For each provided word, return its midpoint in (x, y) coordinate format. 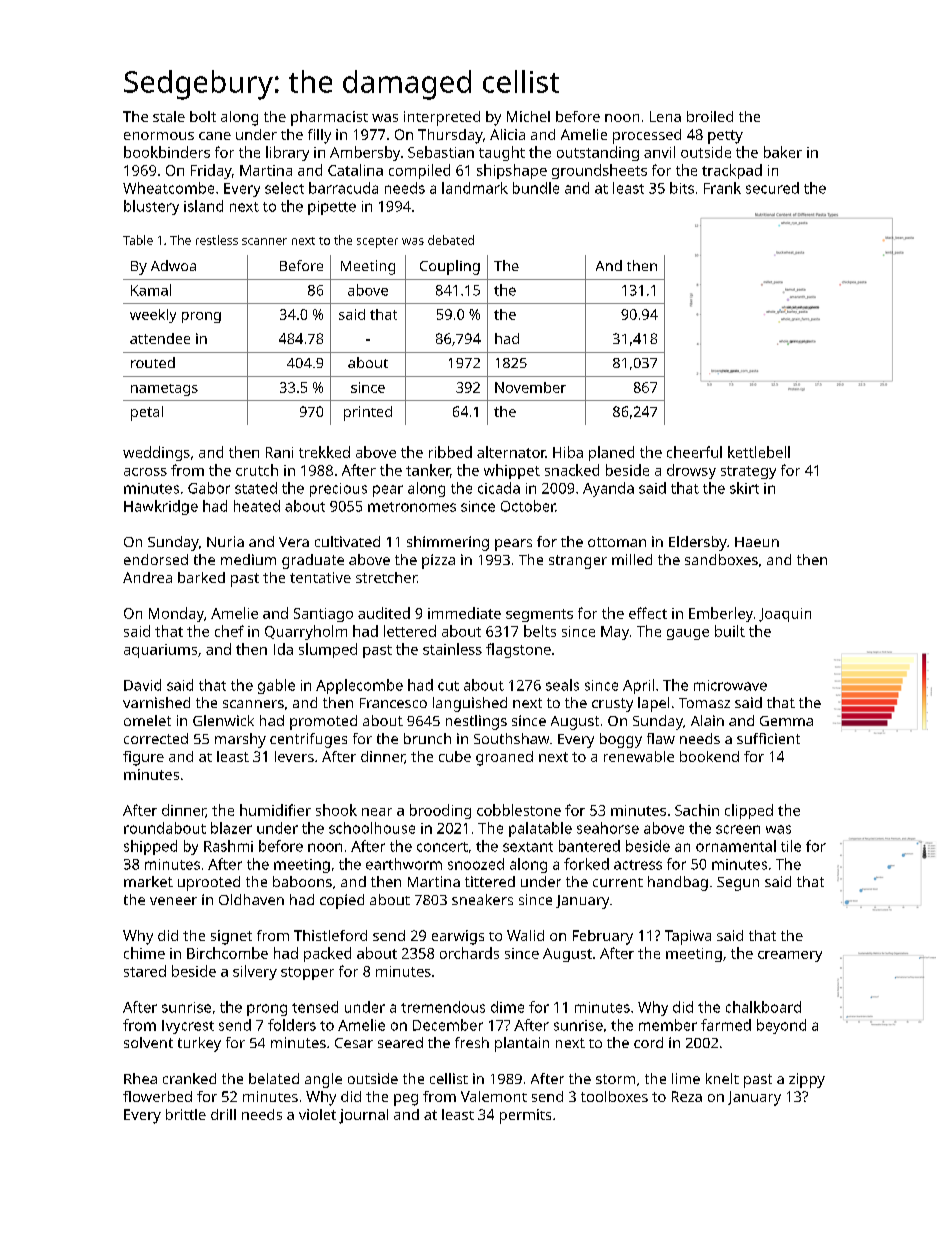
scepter (377, 242)
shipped (150, 847)
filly (319, 136)
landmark (475, 188)
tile (791, 846)
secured (772, 188)
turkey (199, 1044)
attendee (160, 338)
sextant (528, 847)
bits (682, 188)
